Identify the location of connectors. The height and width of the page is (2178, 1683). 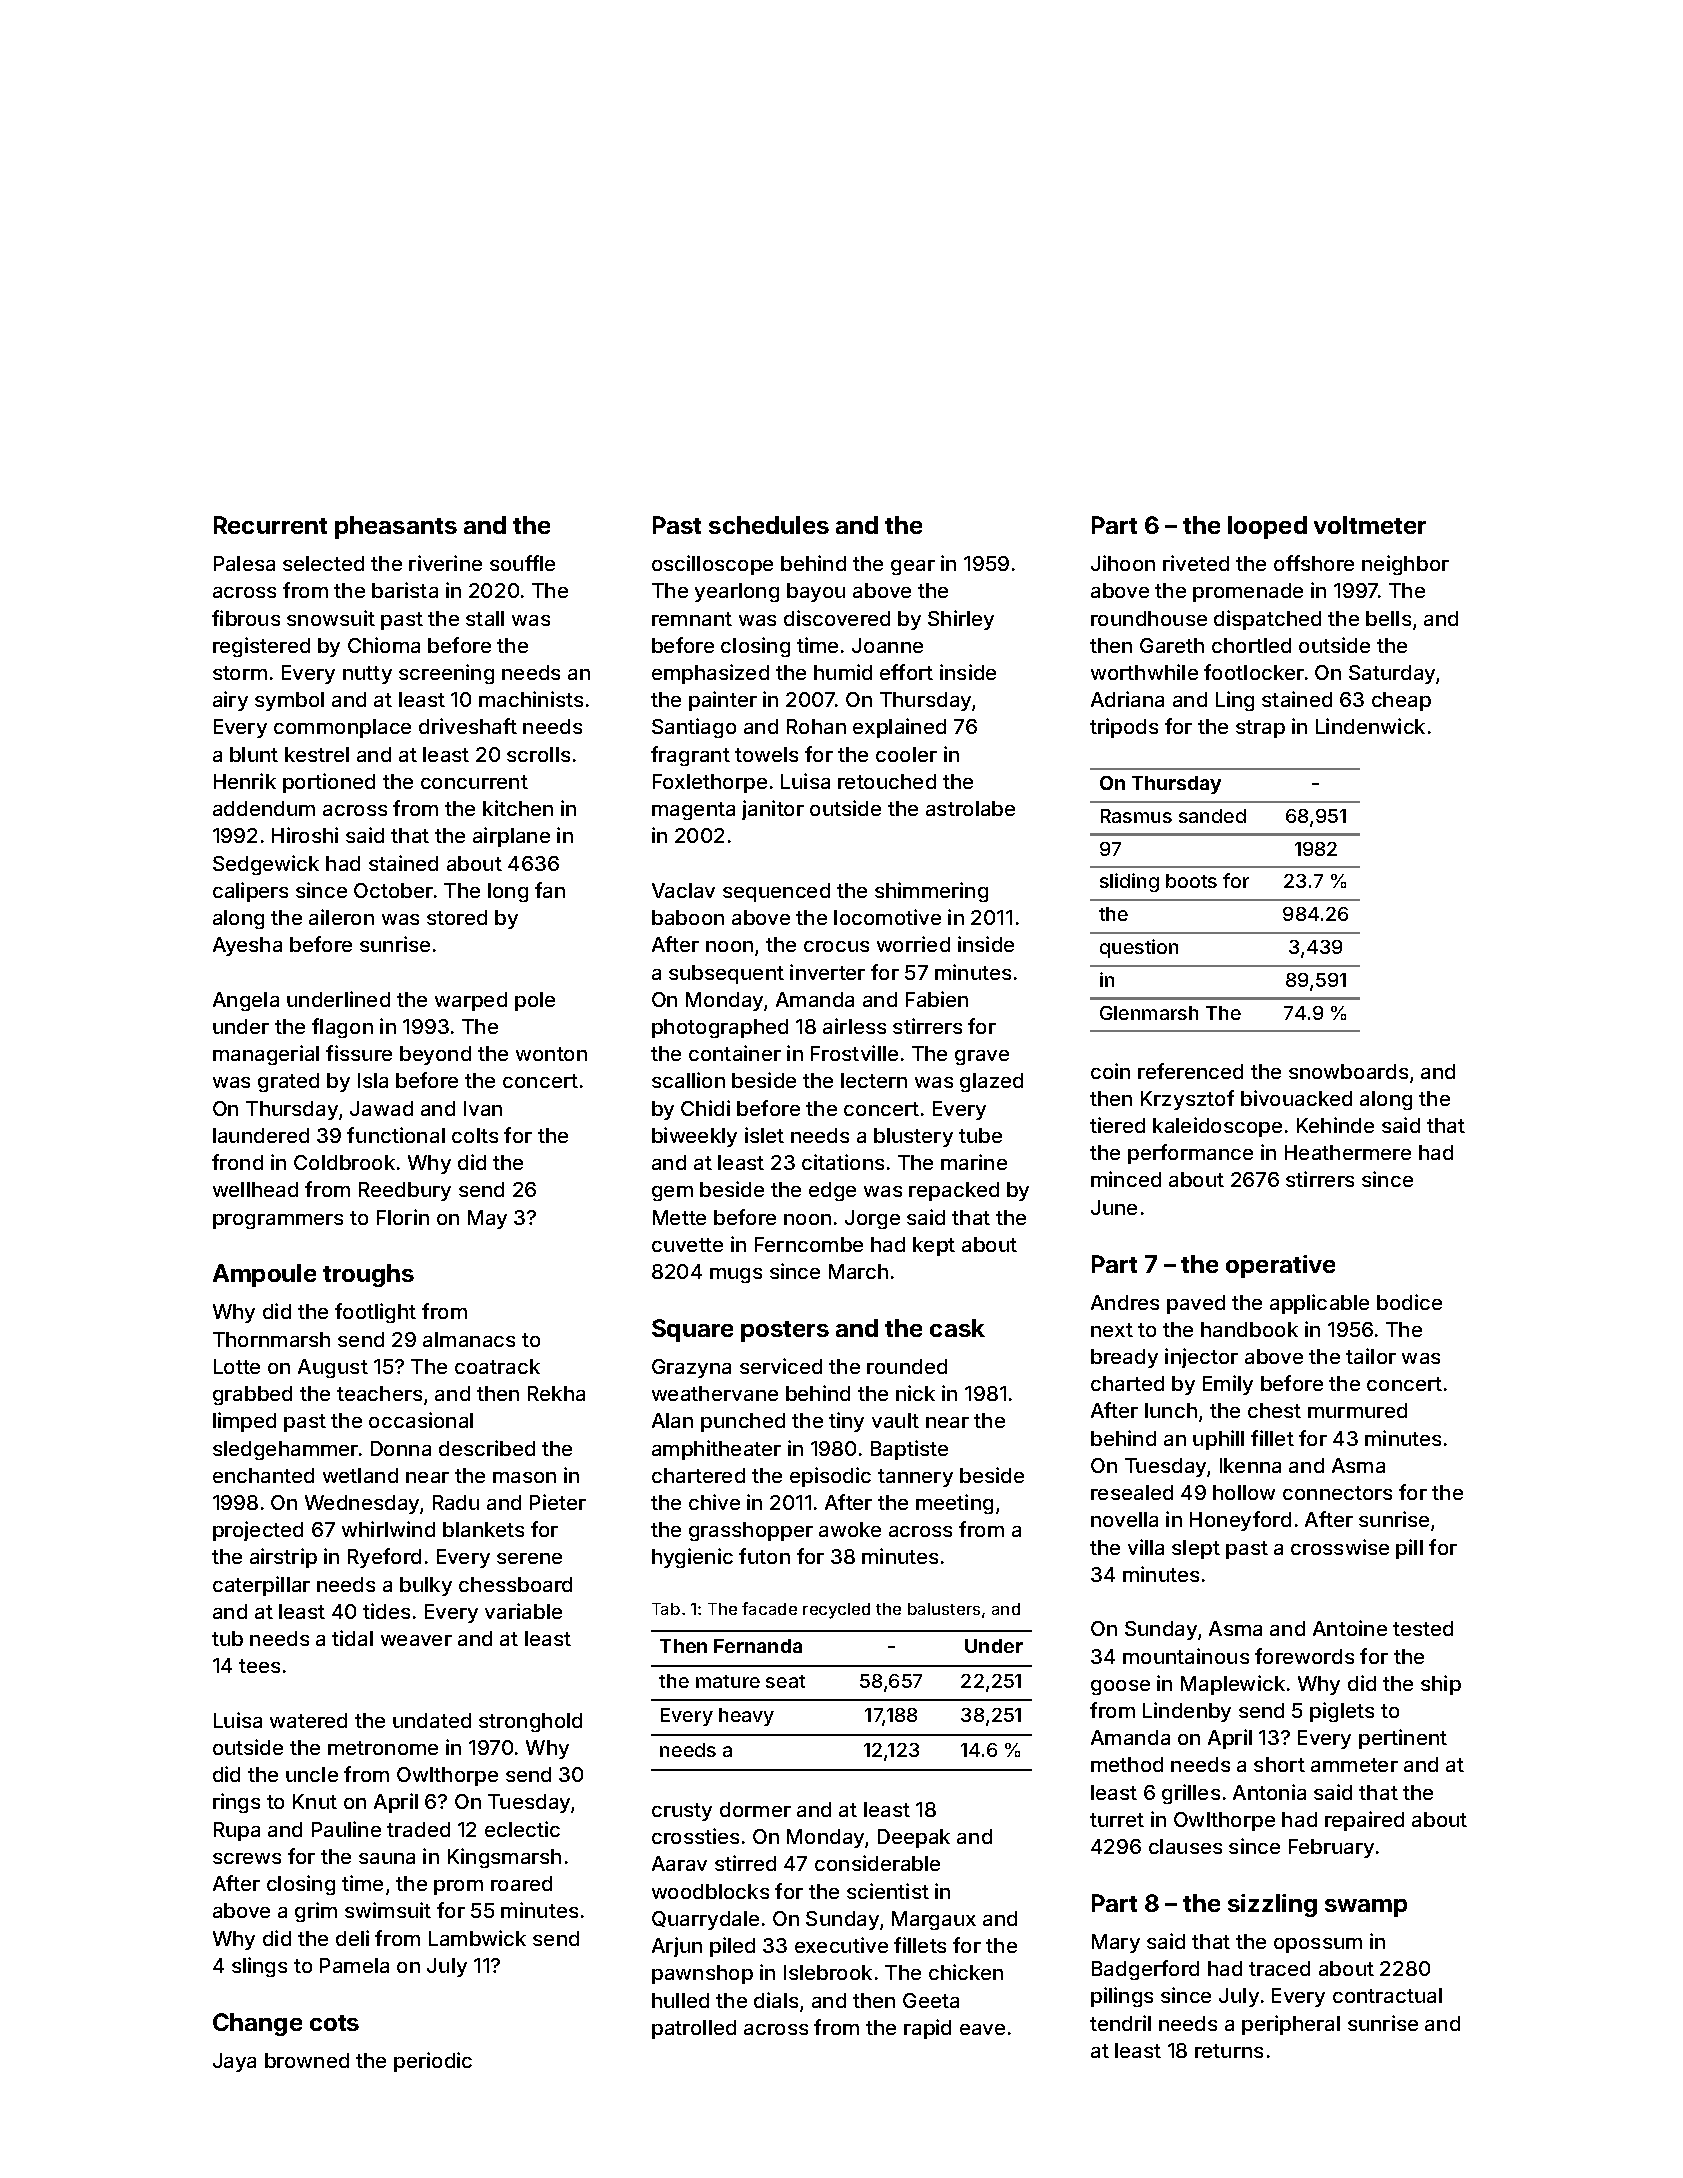
(1337, 1493).
